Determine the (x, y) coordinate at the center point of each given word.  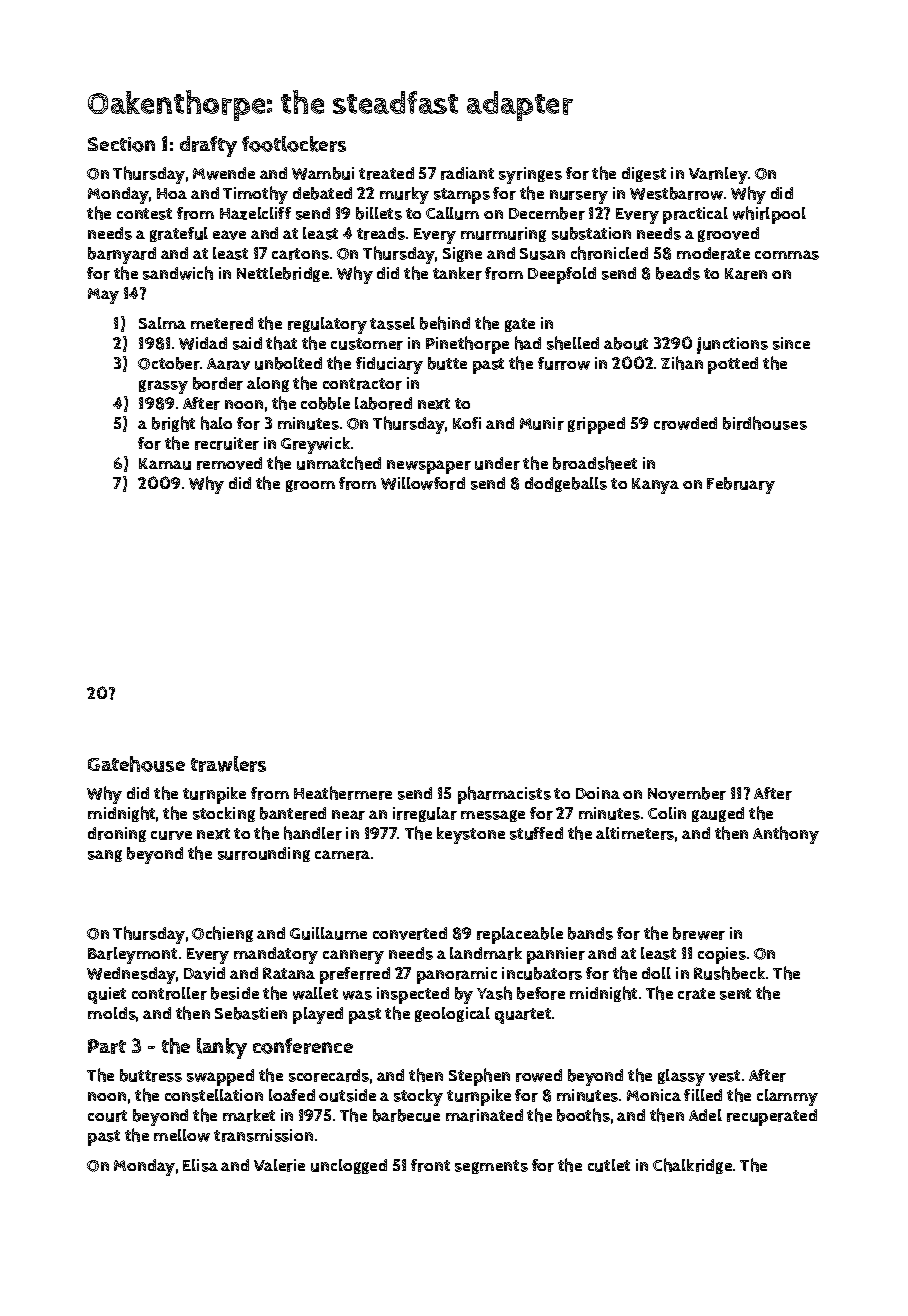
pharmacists (504, 795)
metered (222, 323)
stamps (462, 196)
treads (381, 233)
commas (787, 255)
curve (171, 835)
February (741, 485)
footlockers (294, 144)
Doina (598, 793)
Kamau (165, 464)
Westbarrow (676, 193)
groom (310, 486)
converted (410, 933)
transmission (263, 1135)
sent (735, 994)
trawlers (228, 764)
